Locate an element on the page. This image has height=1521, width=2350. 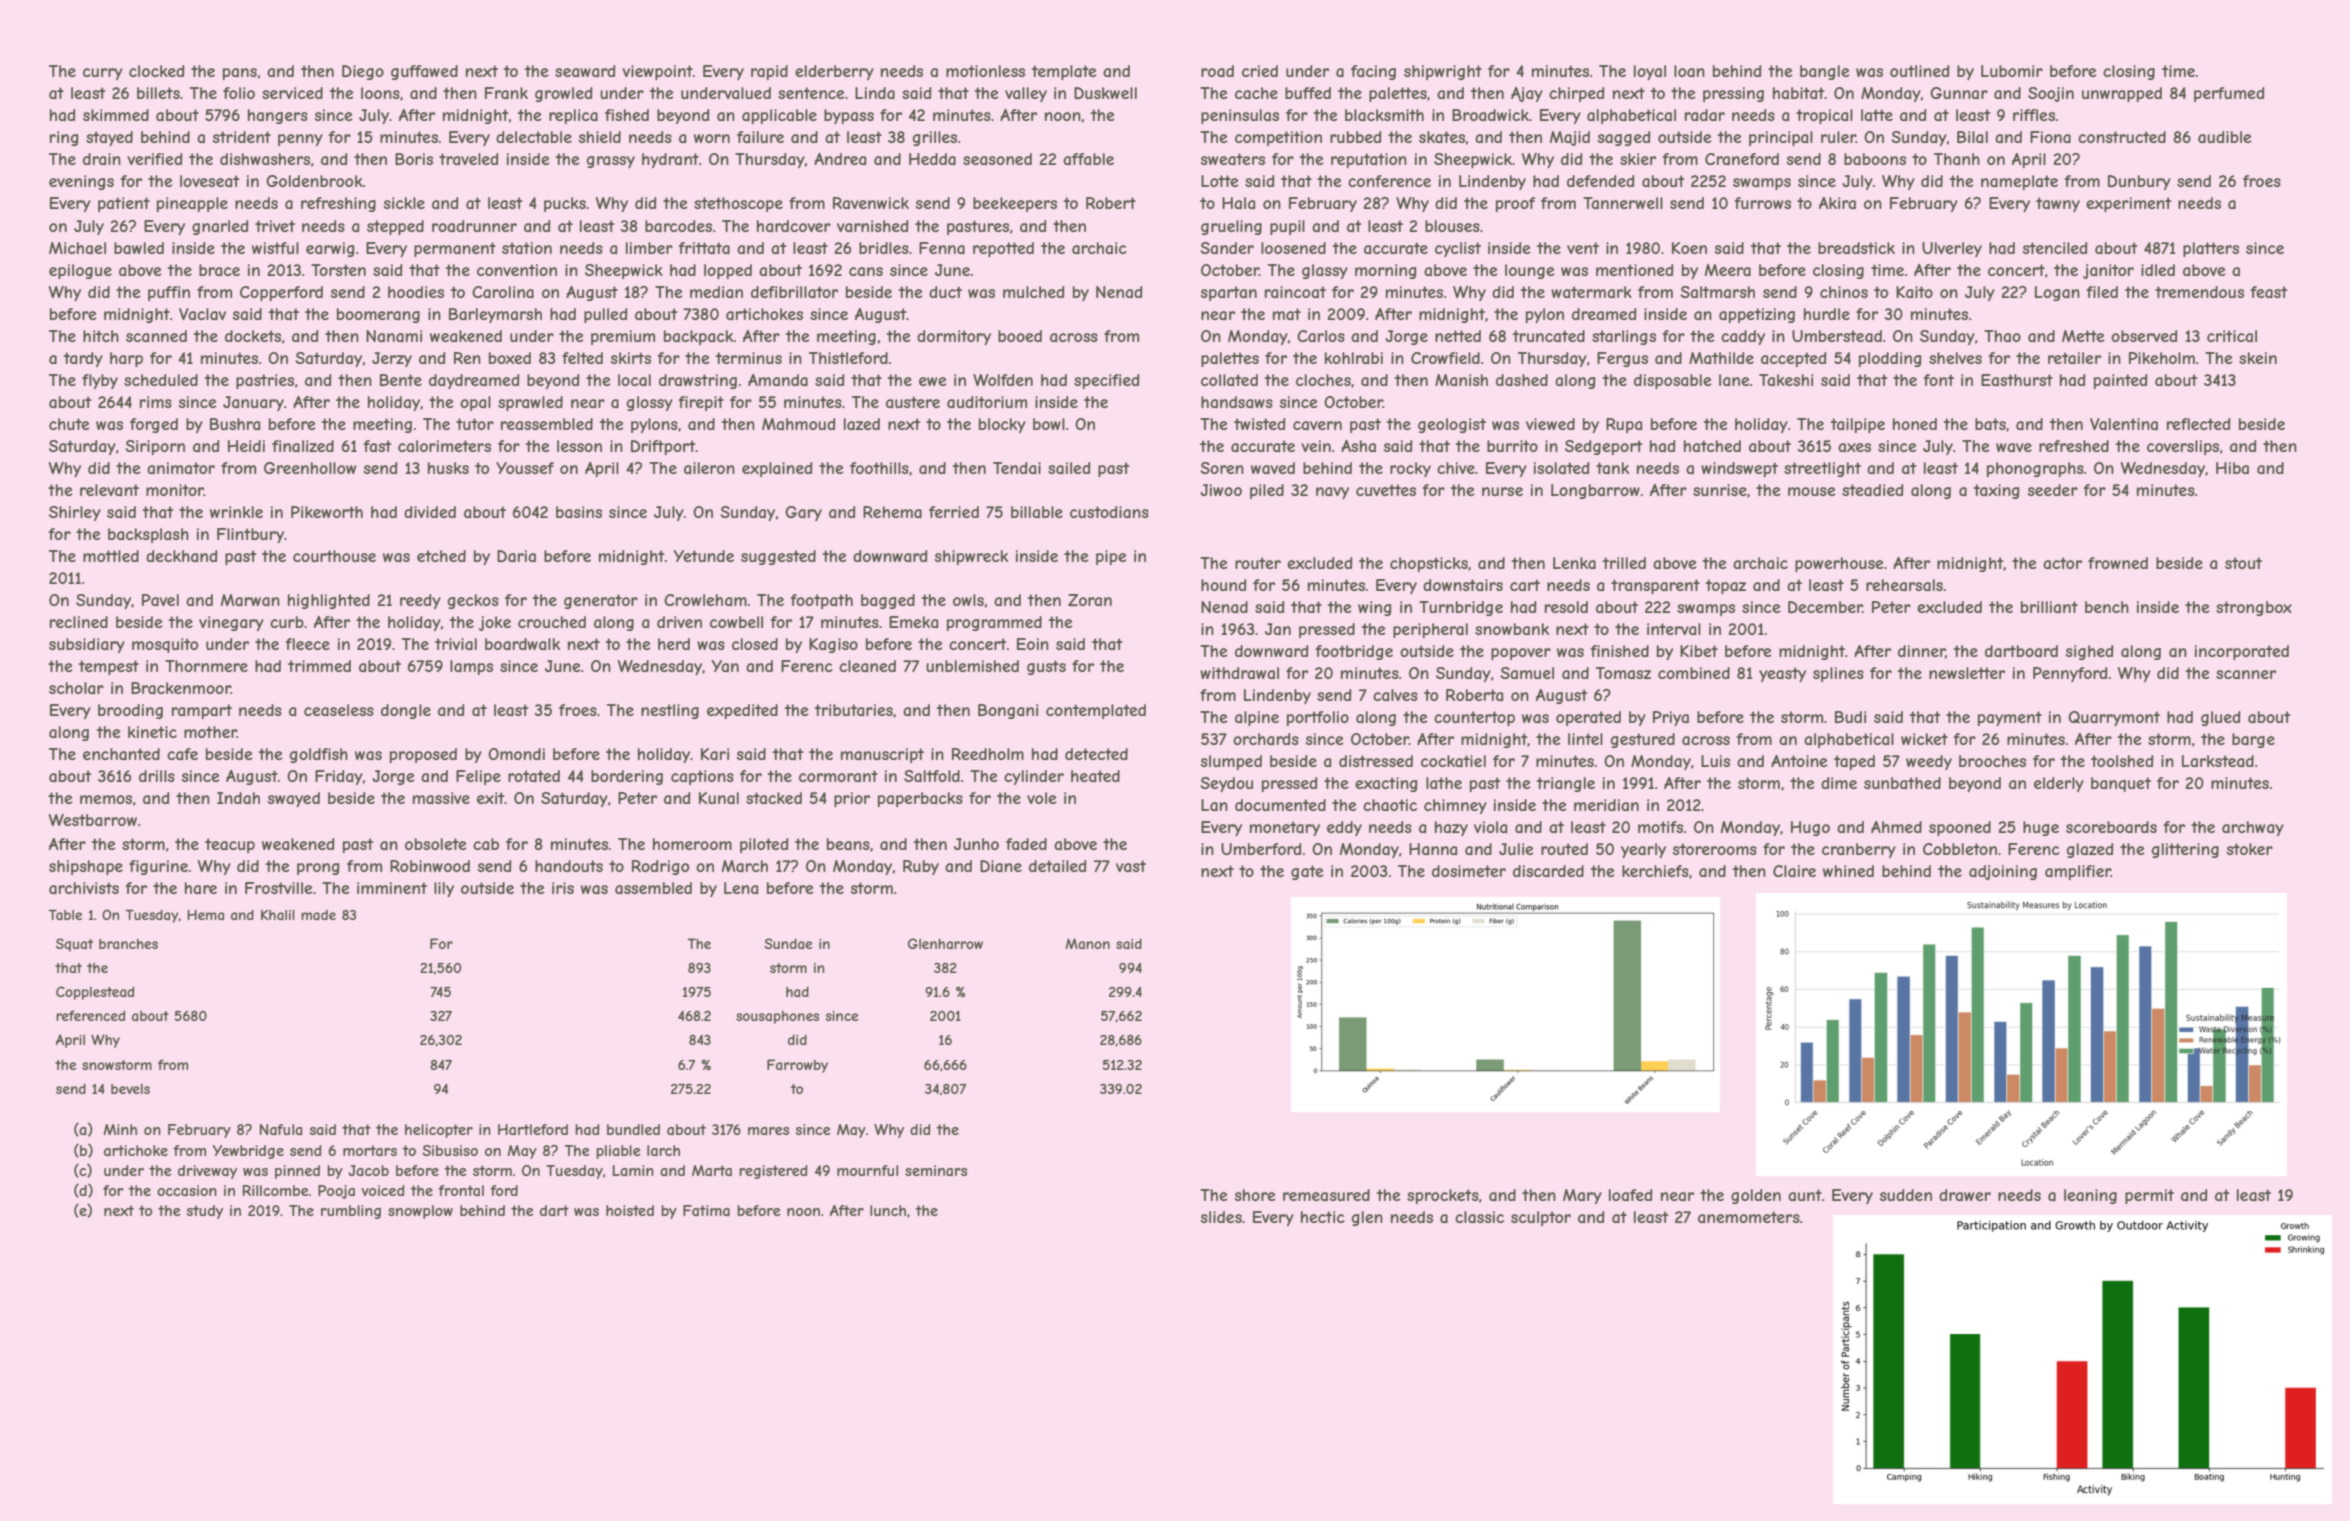
Hiba is located at coordinates (2232, 468).
